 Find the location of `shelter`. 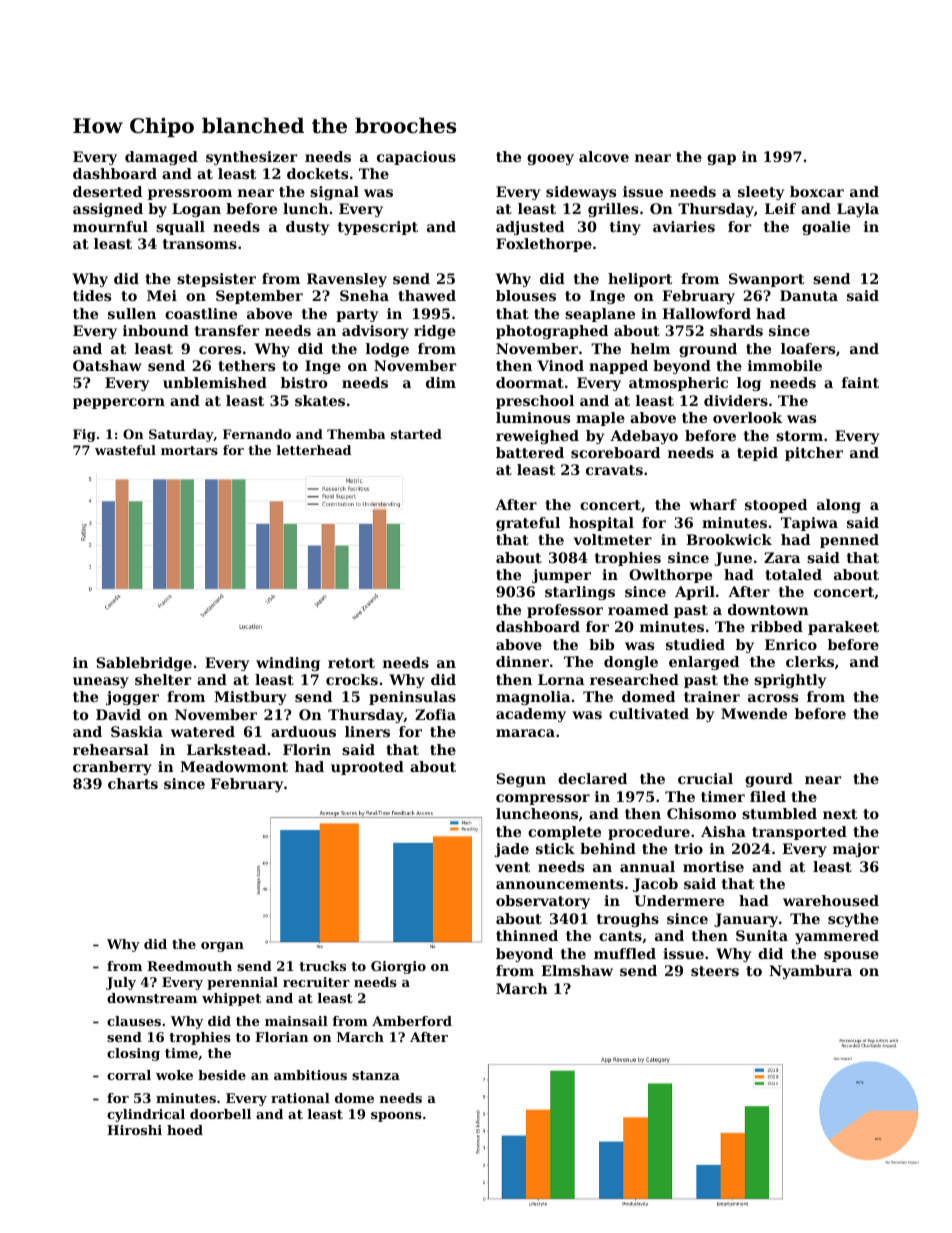

shelter is located at coordinates (163, 679).
